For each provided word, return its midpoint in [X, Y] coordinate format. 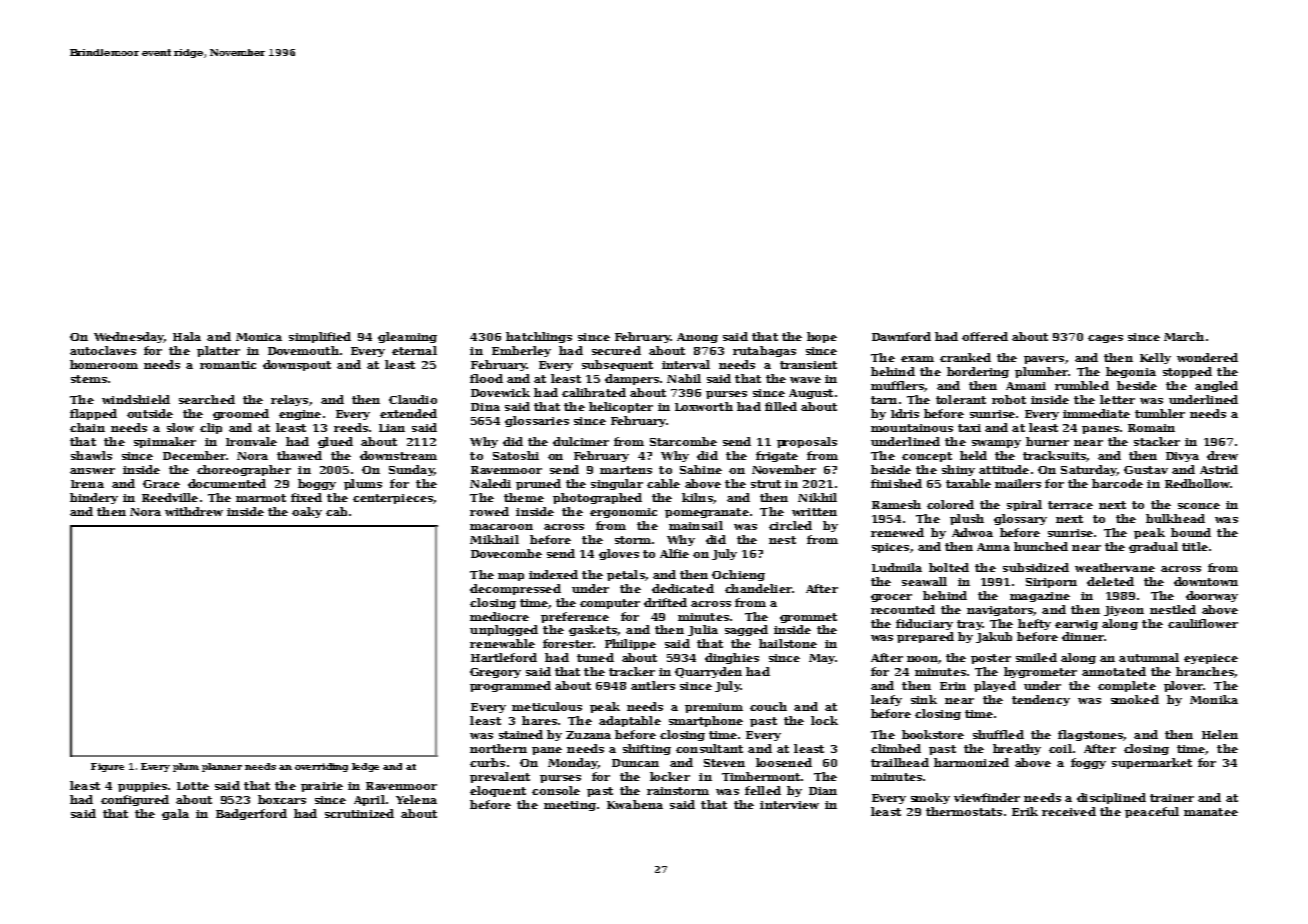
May [822, 659]
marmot [261, 498]
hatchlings [539, 337]
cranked [965, 357]
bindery [94, 498]
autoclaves [103, 350]
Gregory [495, 673]
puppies [142, 787]
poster [991, 659]
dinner [1083, 636]
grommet [808, 618]
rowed [489, 511]
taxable [968, 483]
